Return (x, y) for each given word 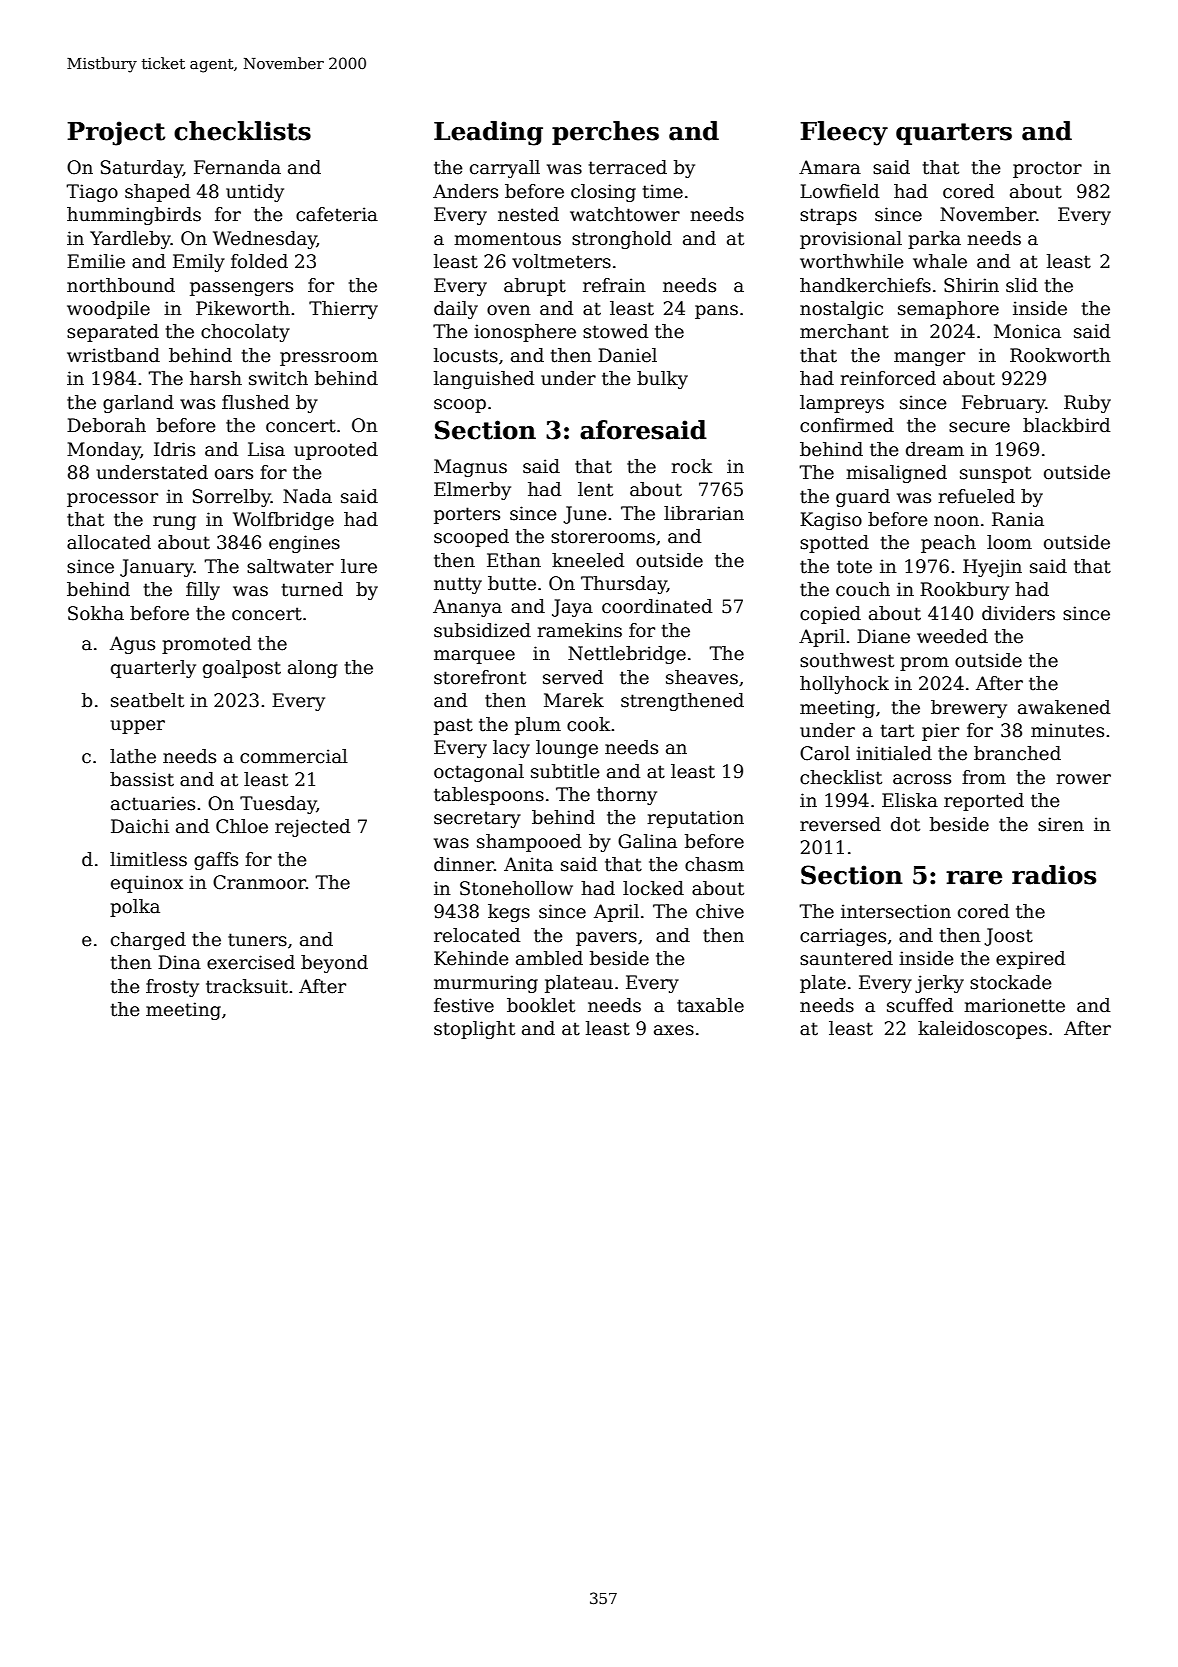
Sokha (96, 613)
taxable (710, 1005)
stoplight (474, 1030)
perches (605, 133)
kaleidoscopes (982, 1030)
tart (897, 731)
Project (116, 133)
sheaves (702, 677)
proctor (1047, 169)
